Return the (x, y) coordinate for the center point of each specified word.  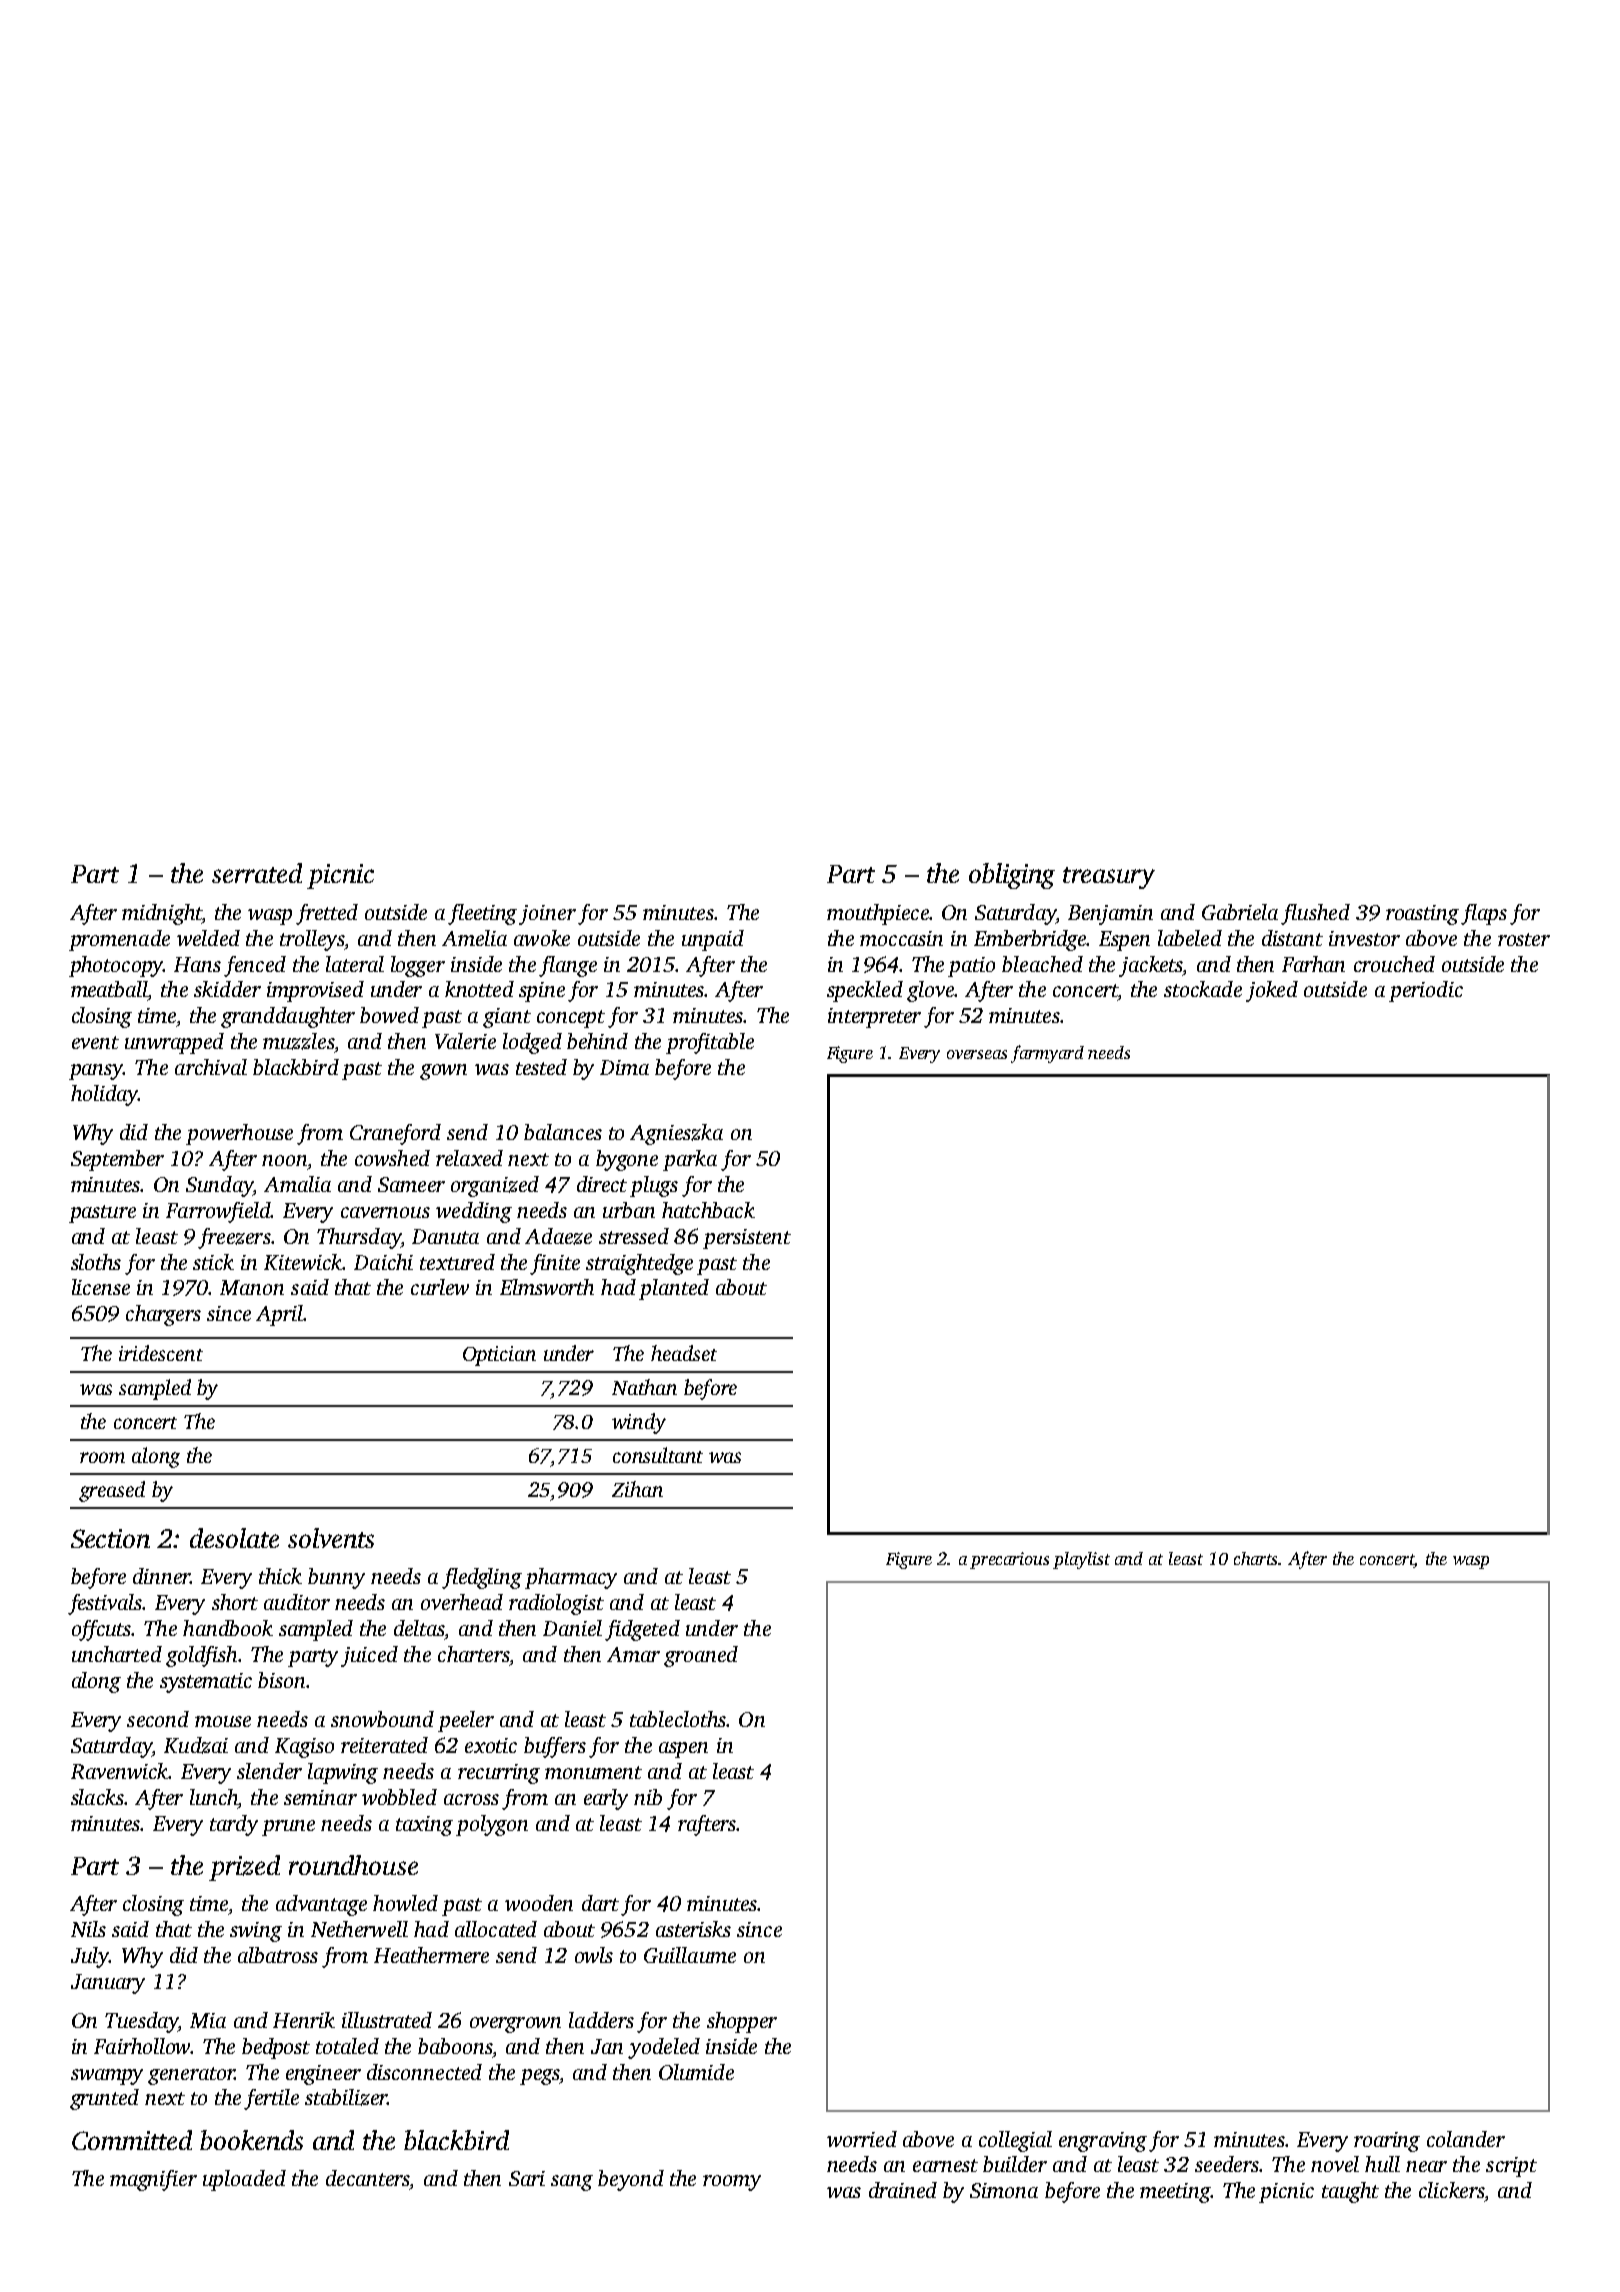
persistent (747, 1239)
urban (629, 1210)
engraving (1103, 2142)
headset (684, 1353)
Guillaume (690, 1955)
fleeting (482, 914)
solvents (331, 1538)
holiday (104, 1095)
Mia (208, 2020)
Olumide (696, 2072)
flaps (1484, 914)
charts (1255, 1558)
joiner (547, 915)
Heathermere (431, 1955)
